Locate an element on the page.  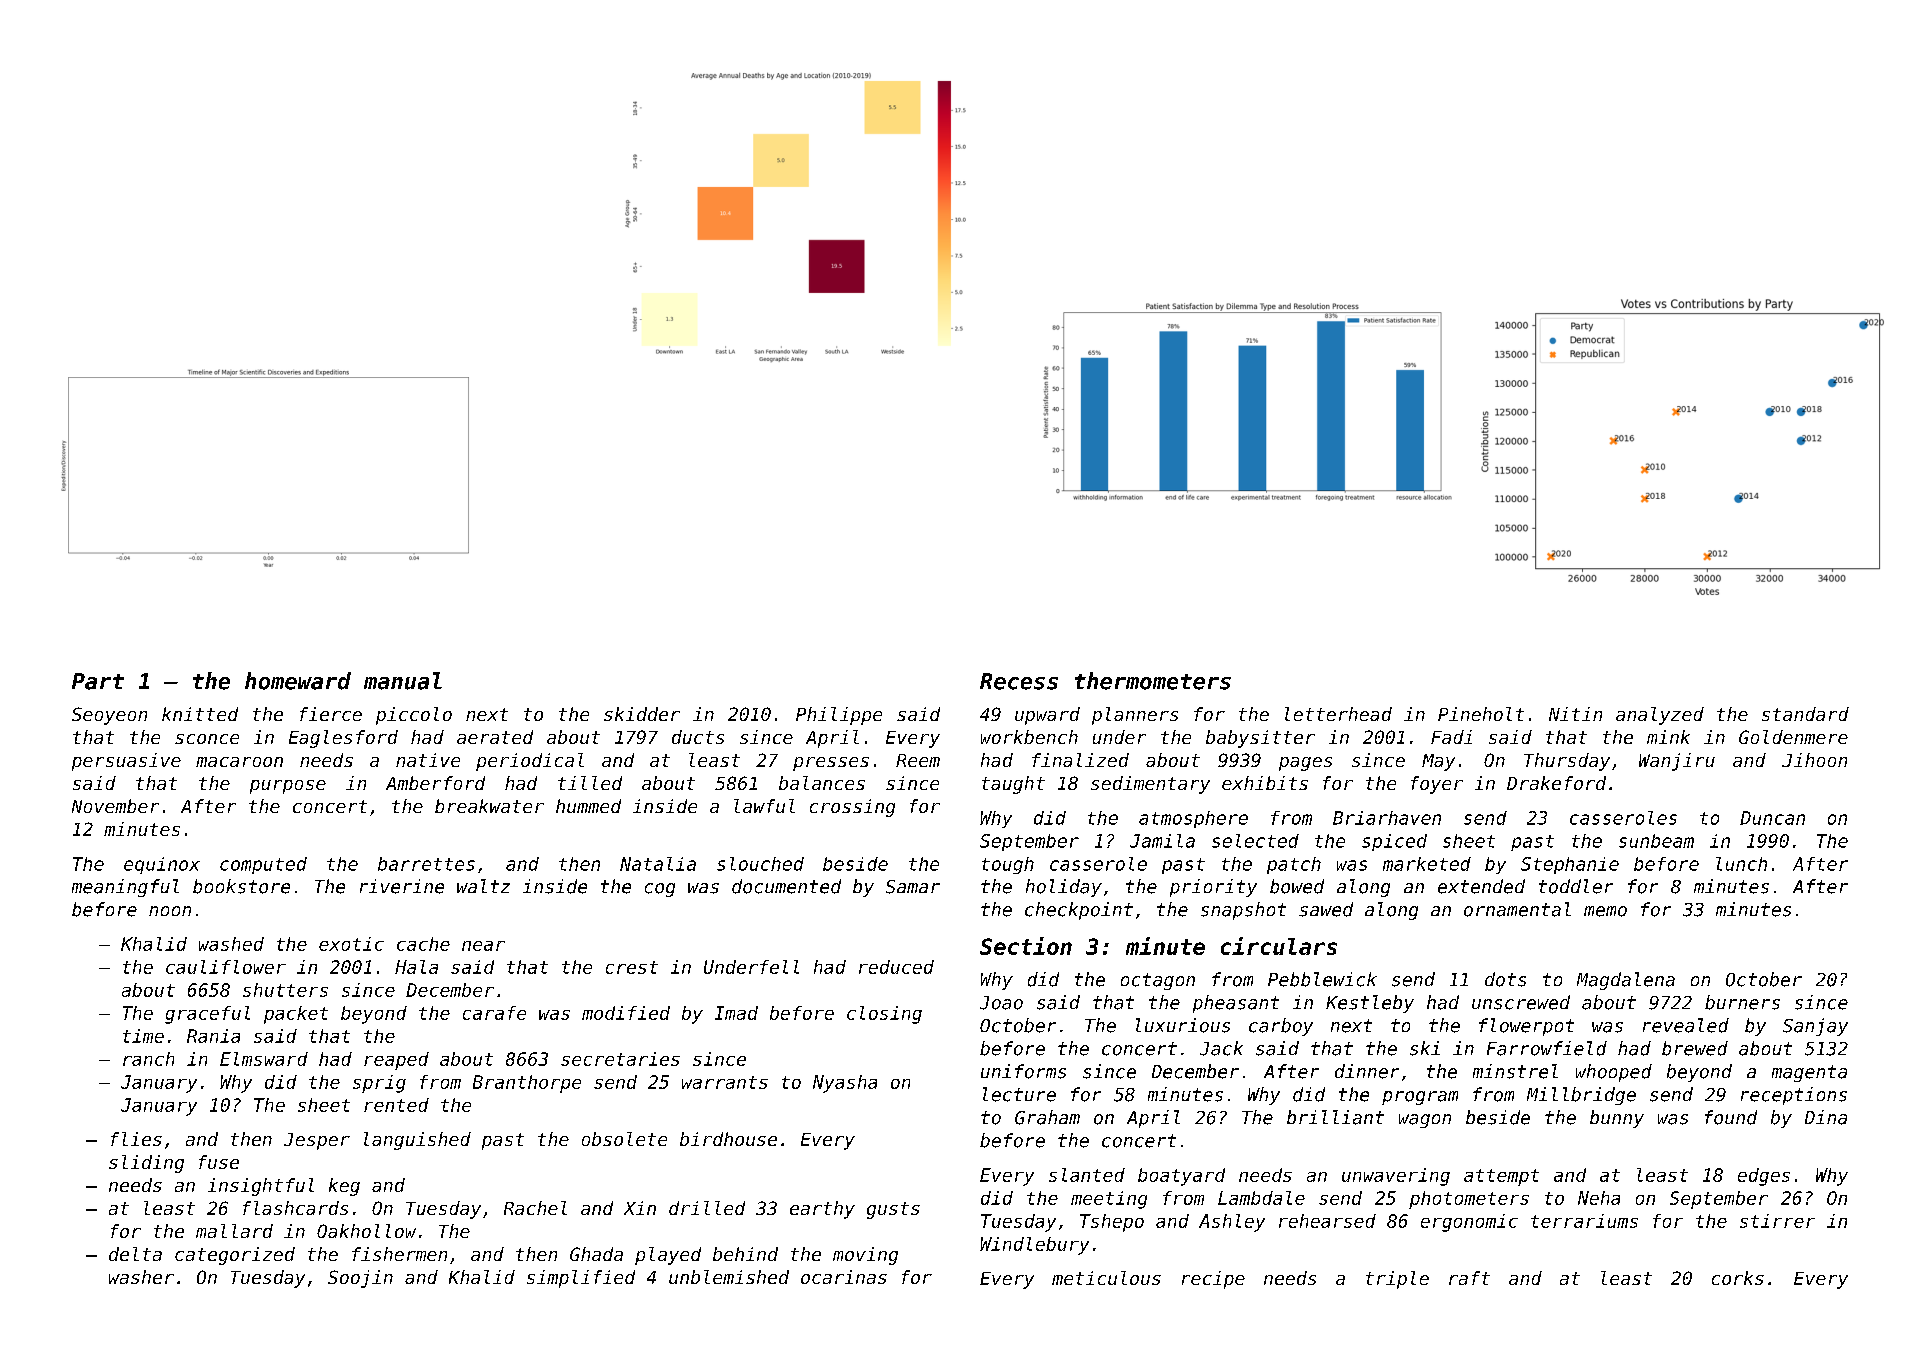
secretaries is located at coordinates (620, 1059).
